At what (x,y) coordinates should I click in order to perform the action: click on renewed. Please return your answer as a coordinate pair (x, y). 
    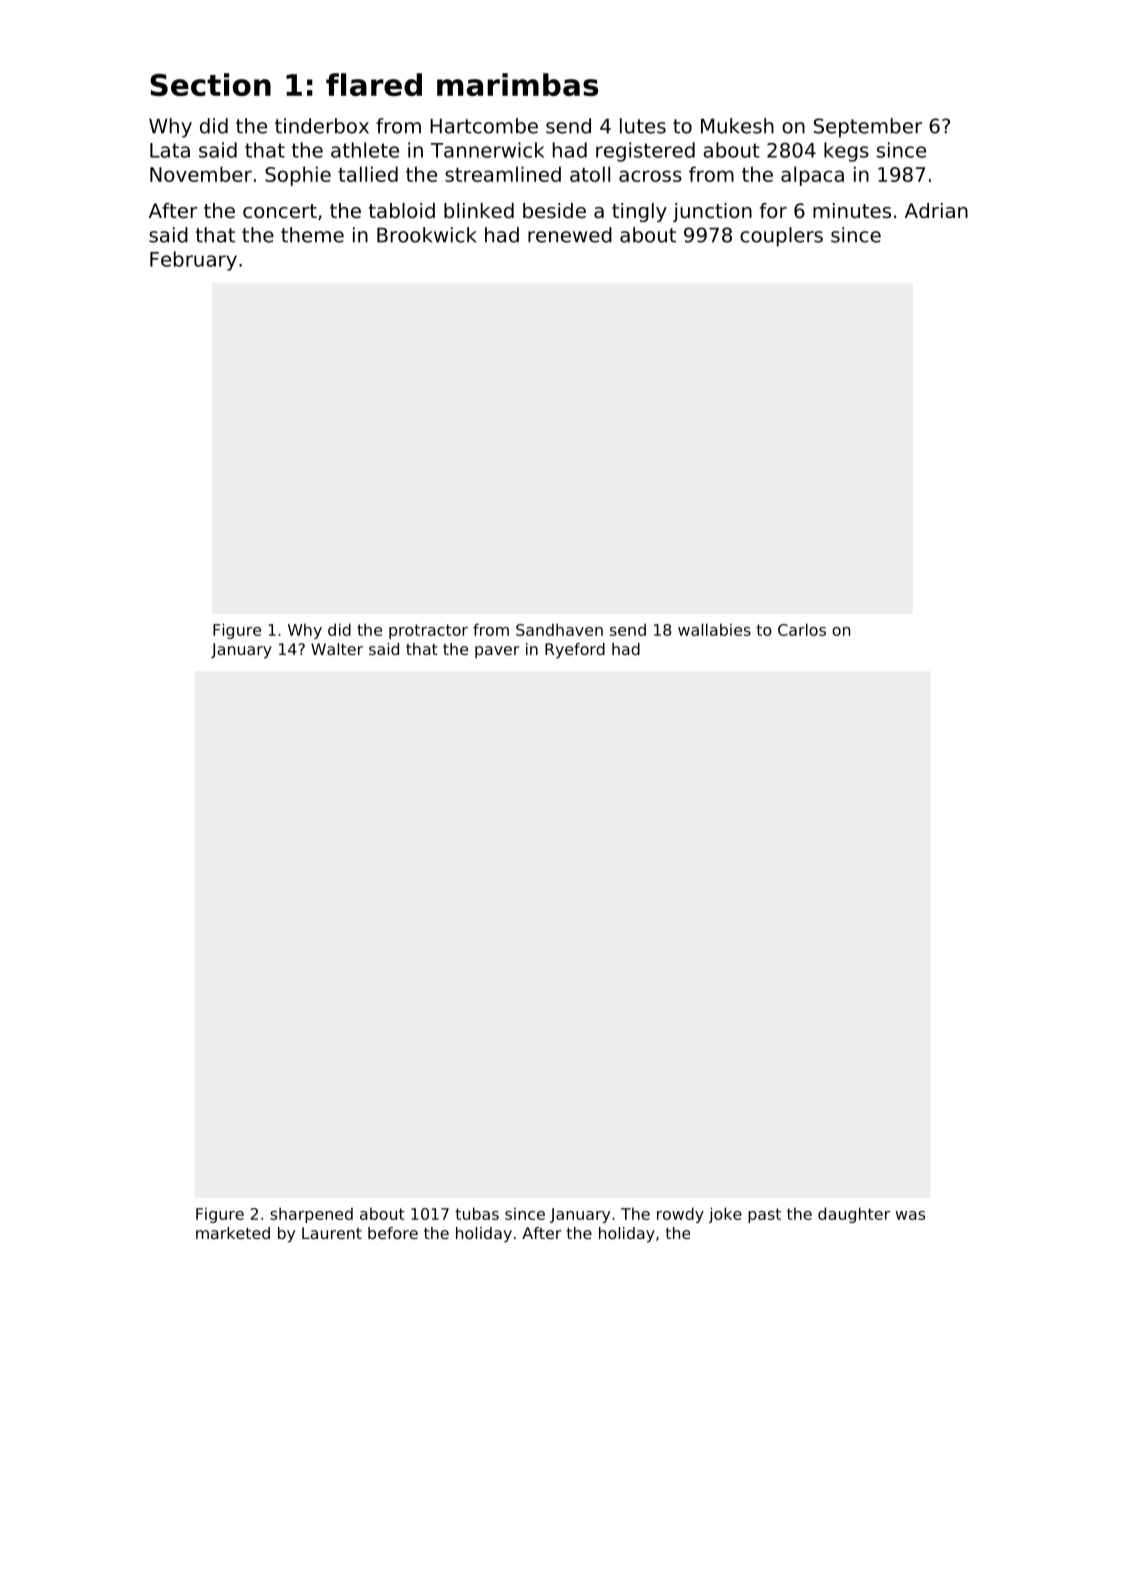
    Looking at the image, I should click on (570, 235).
